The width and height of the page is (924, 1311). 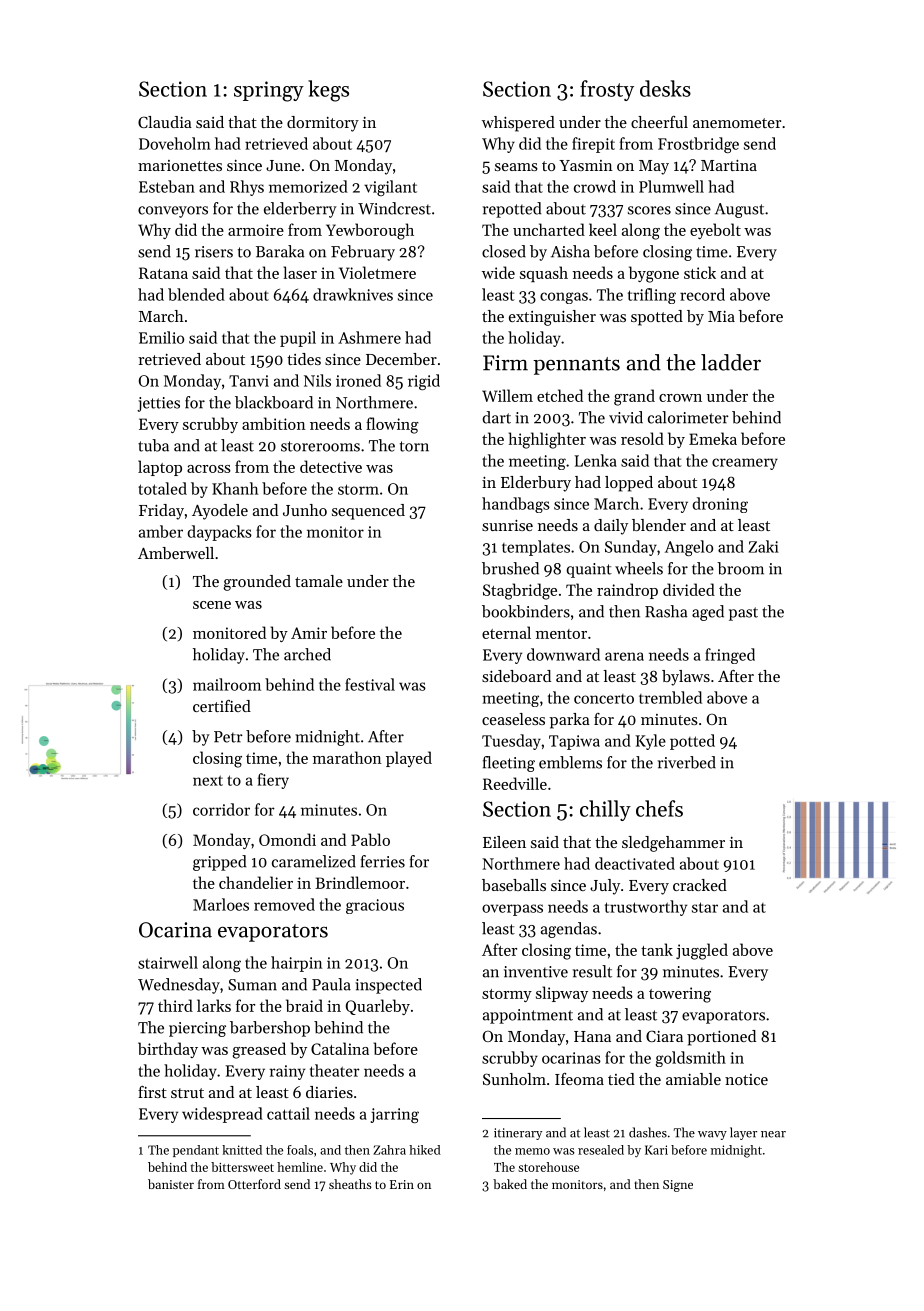 What do you see at coordinates (579, 1079) in the page?
I see `Ifeoma` at bounding box center [579, 1079].
